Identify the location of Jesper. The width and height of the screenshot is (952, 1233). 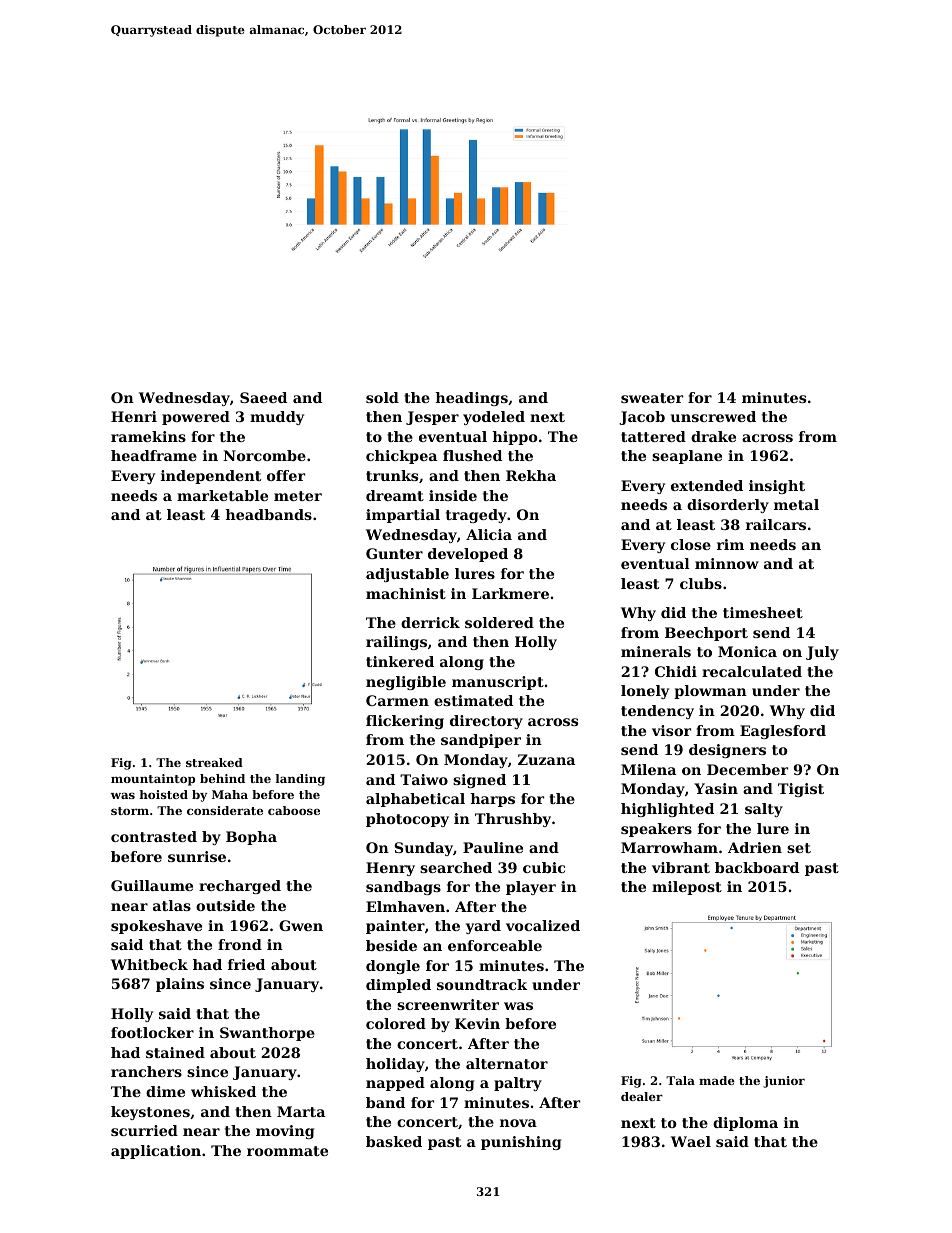
(432, 418).
